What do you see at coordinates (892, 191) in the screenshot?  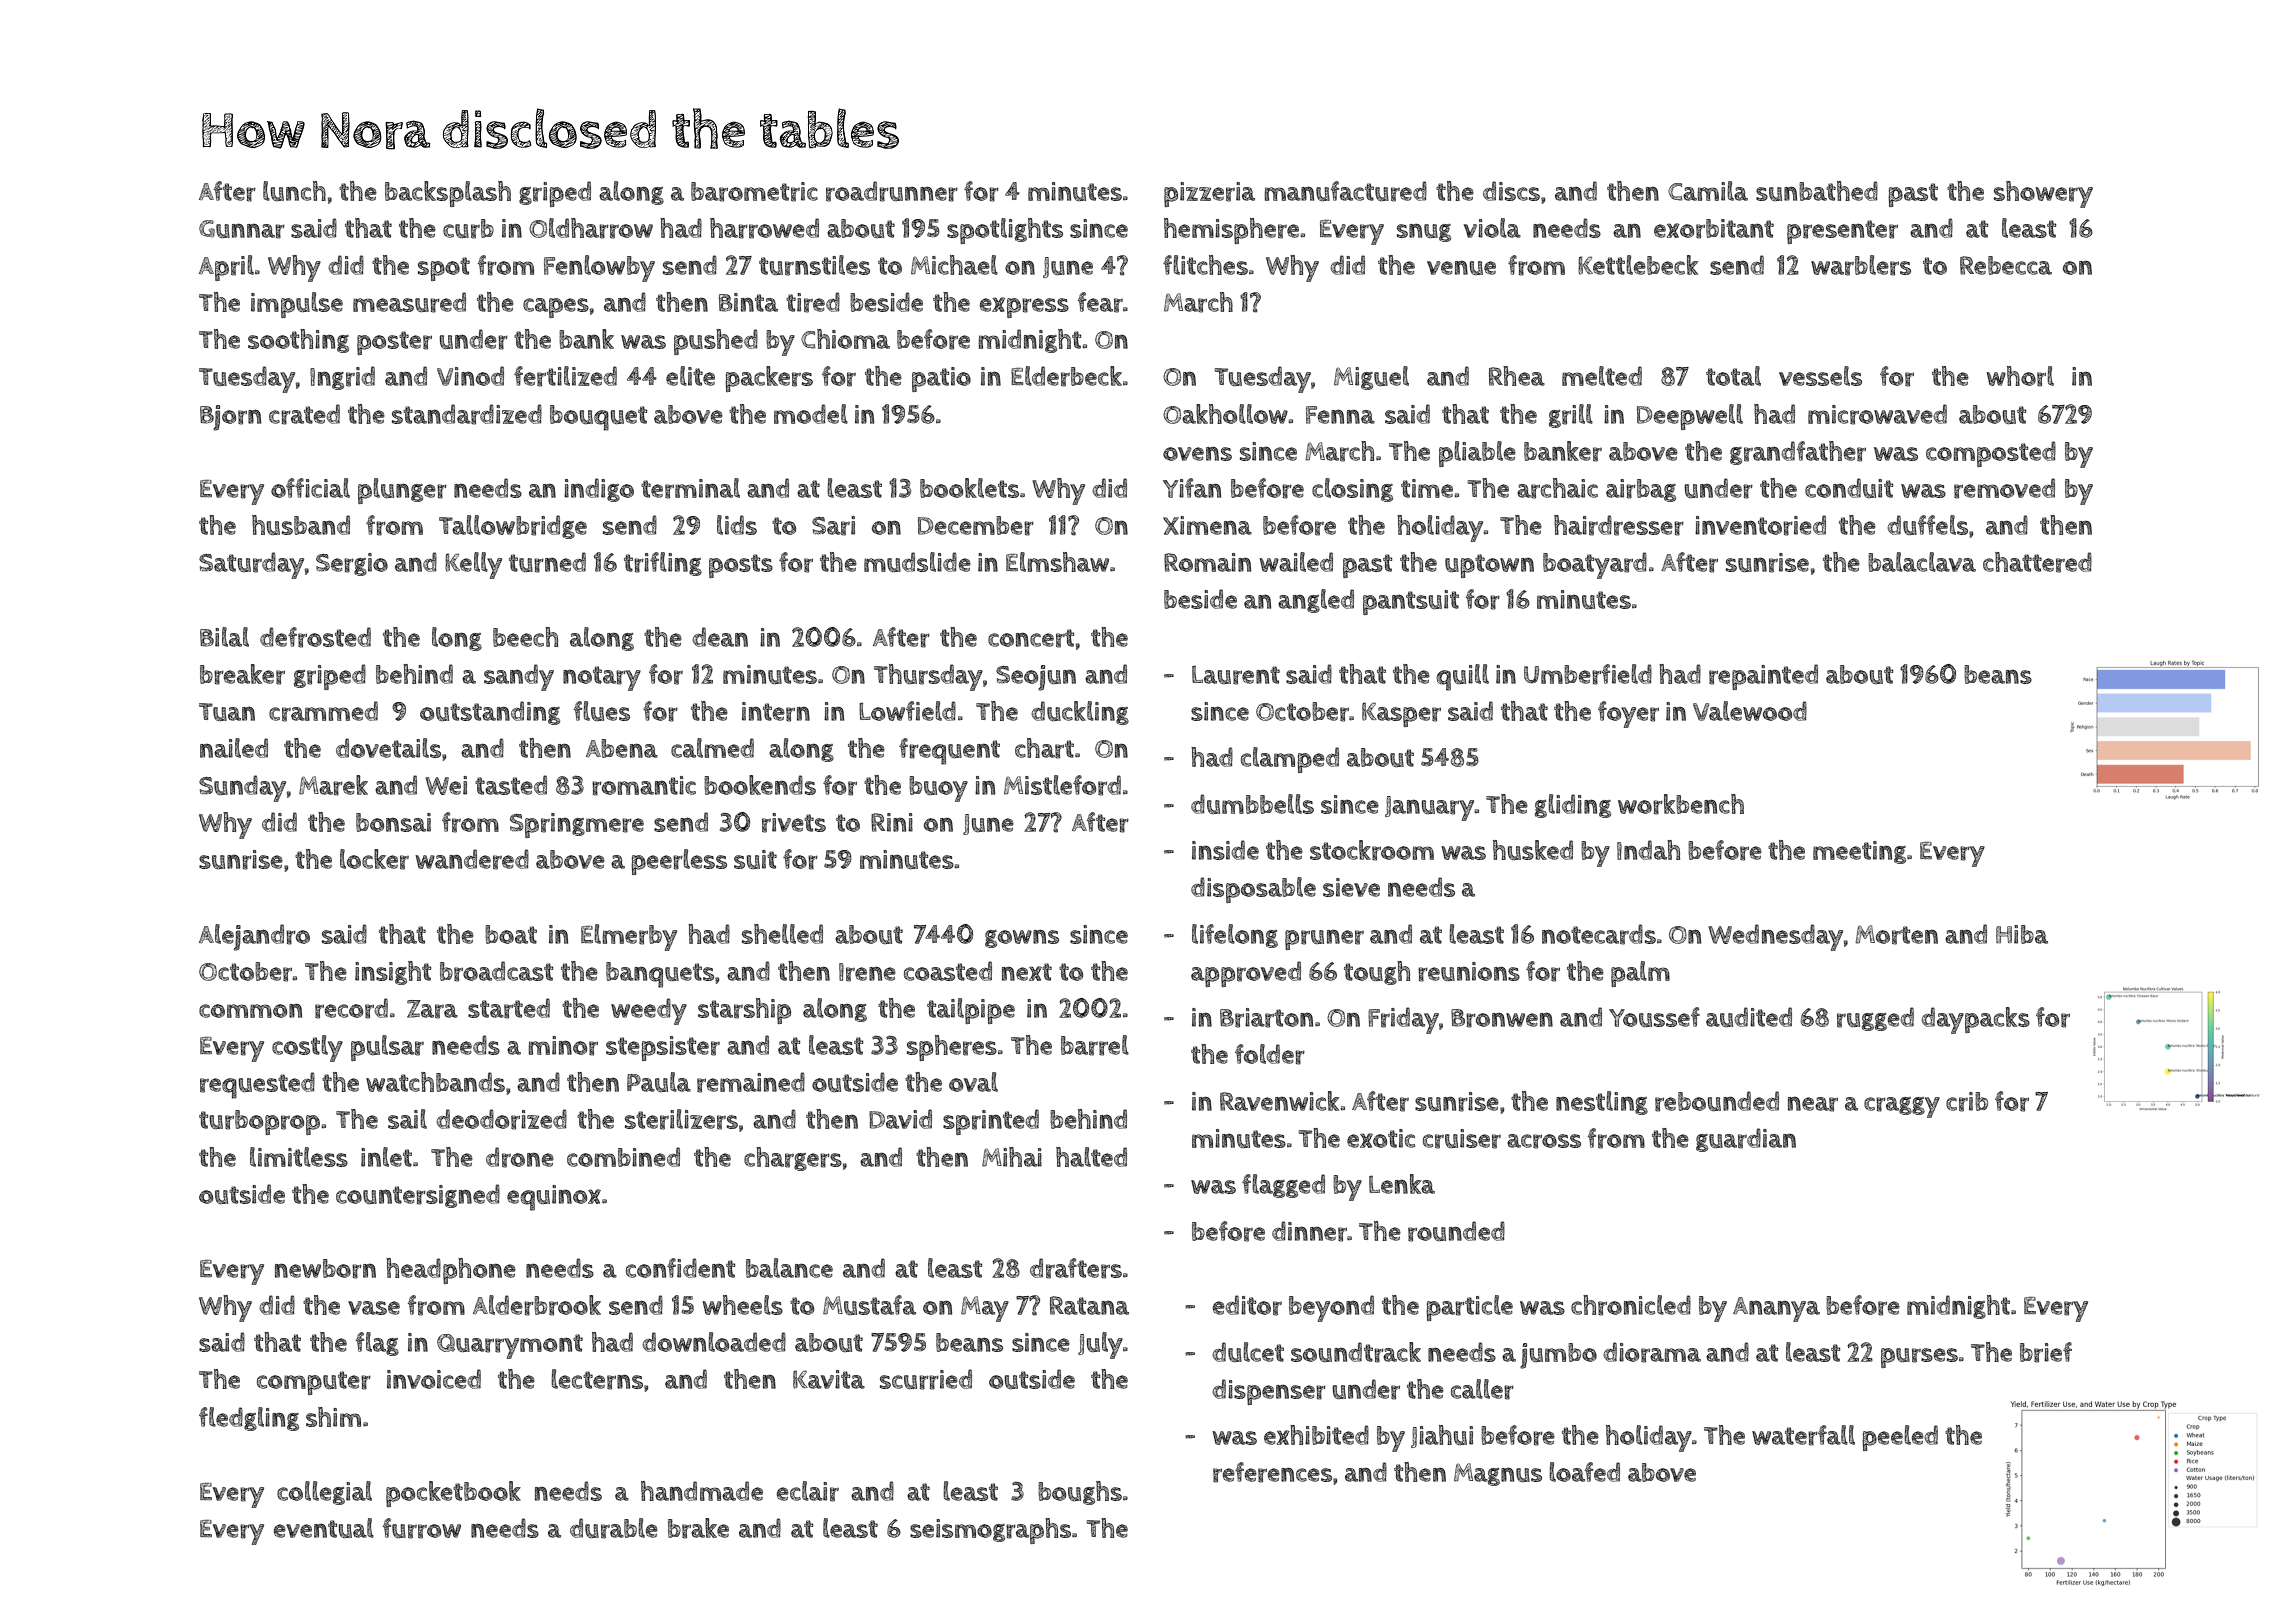 I see `roadrunner` at bounding box center [892, 191].
